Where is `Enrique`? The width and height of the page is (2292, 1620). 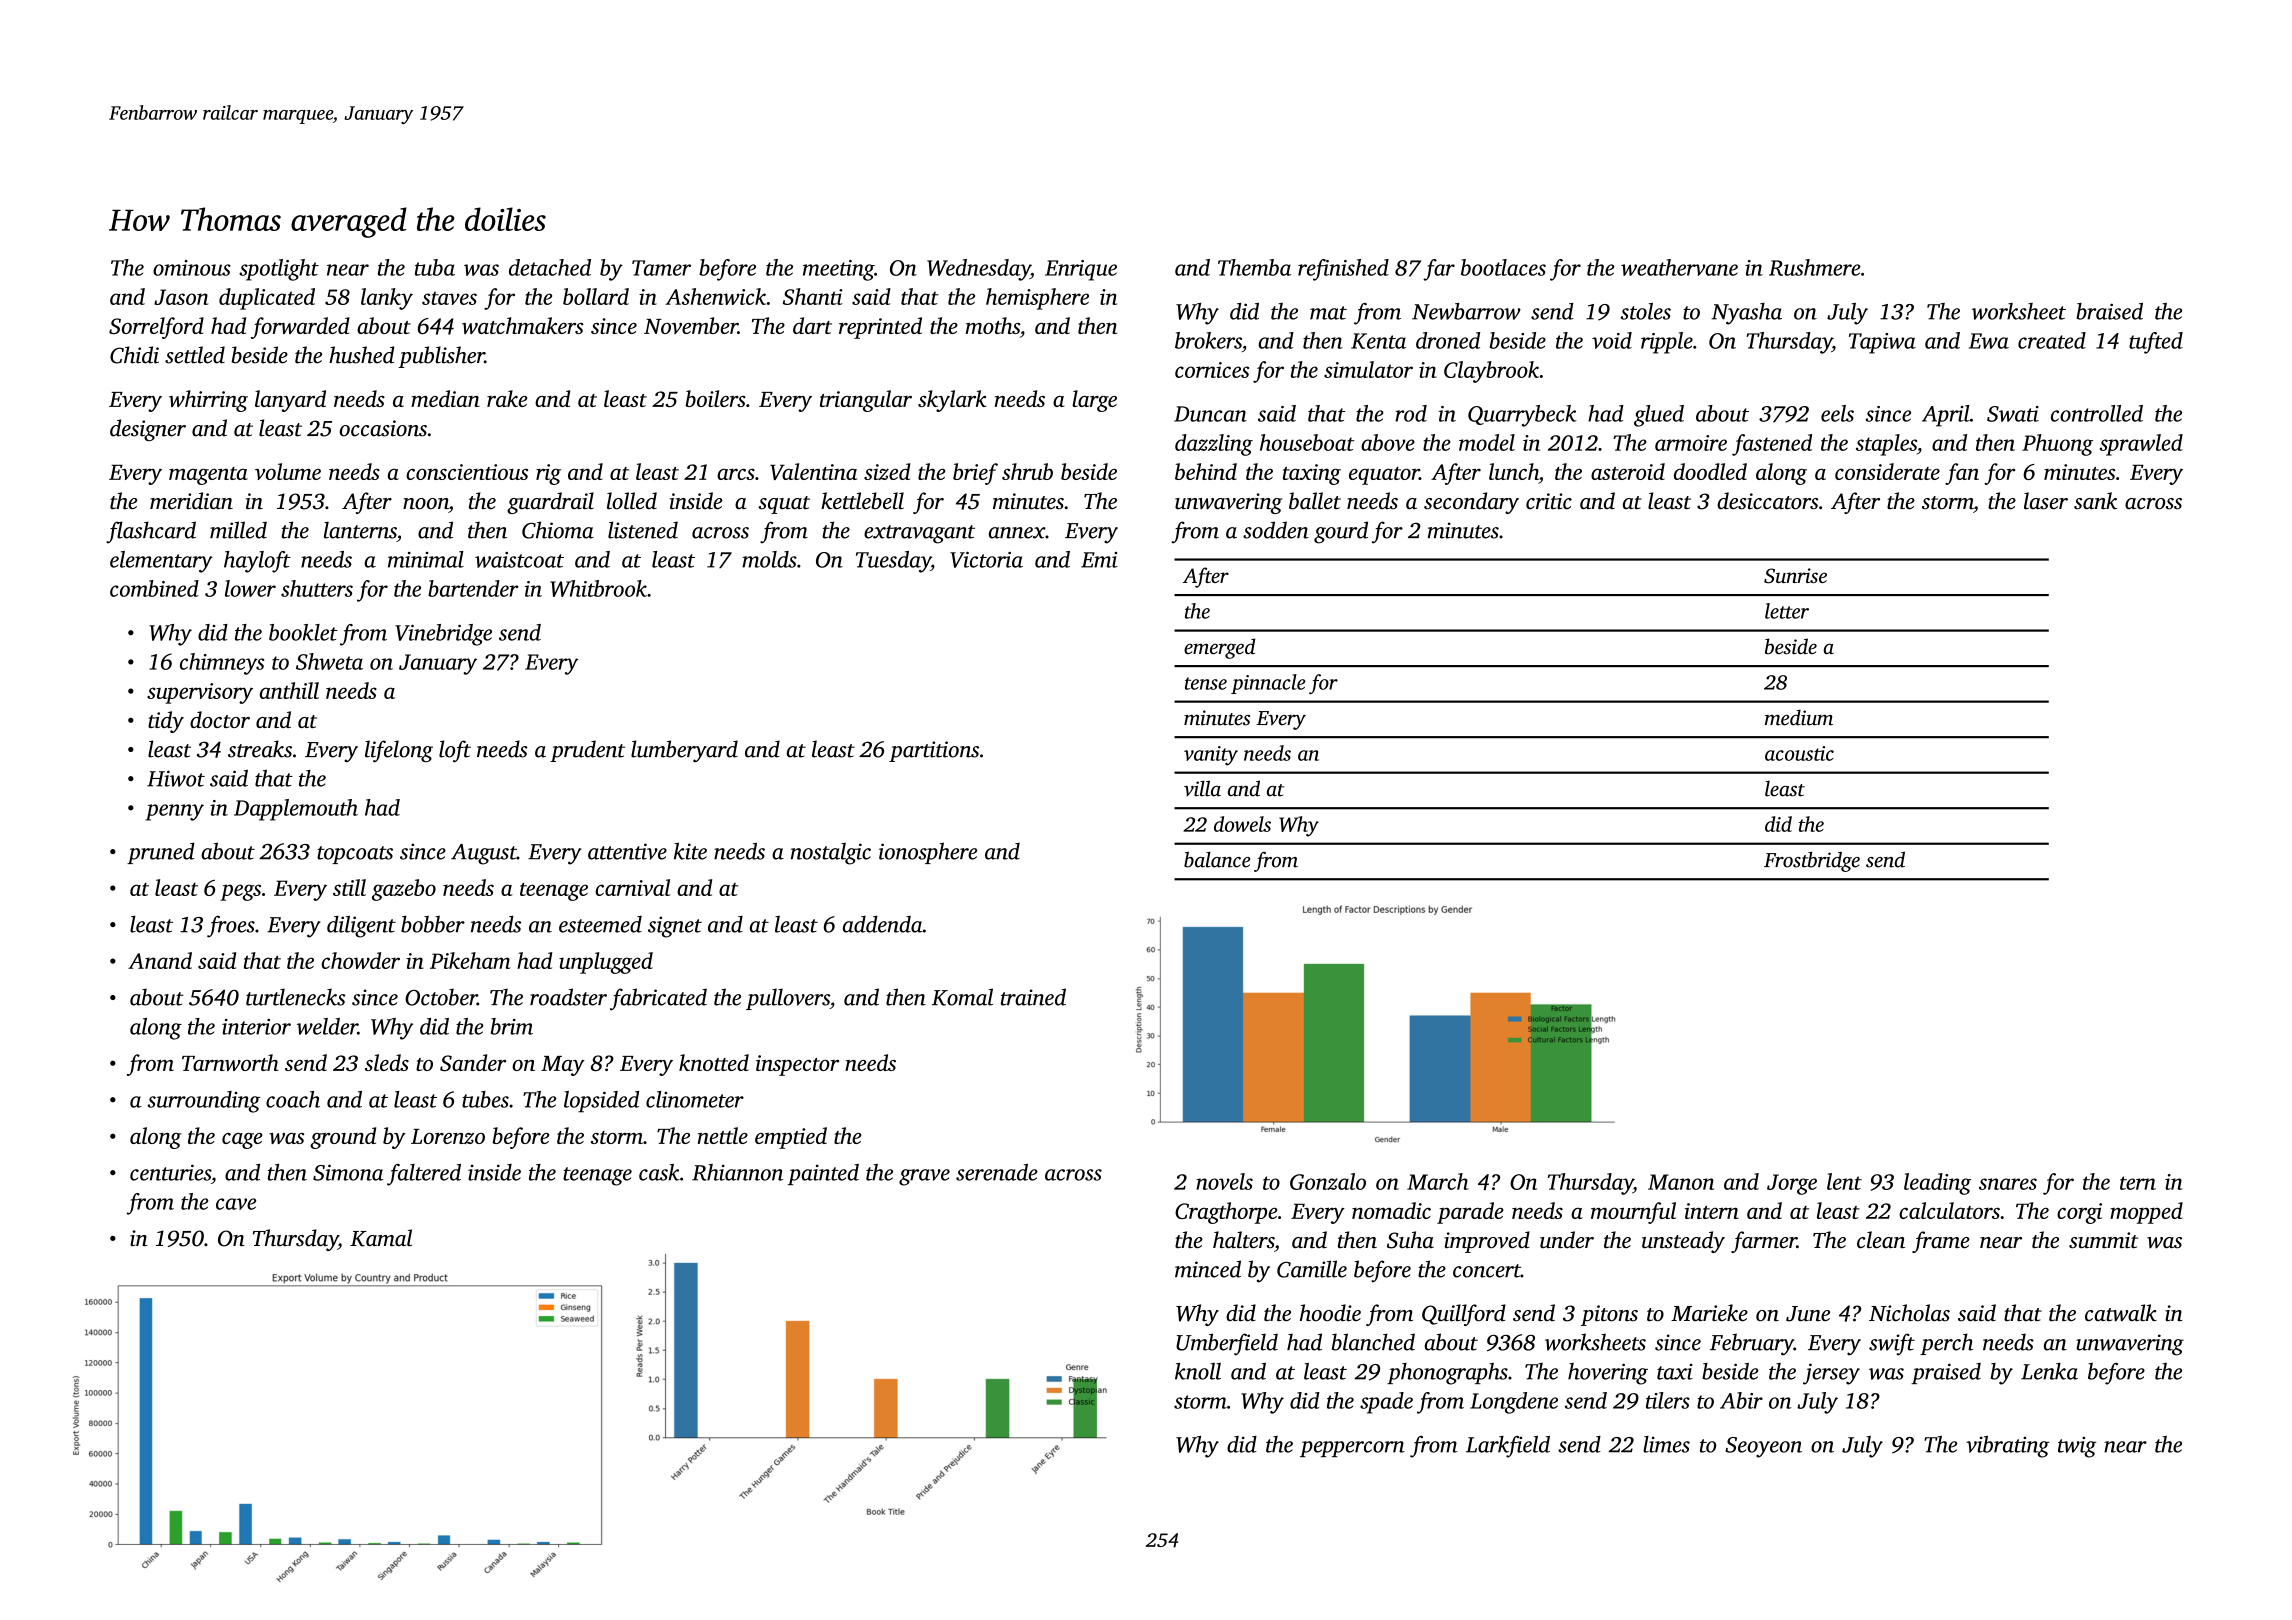
Enrique is located at coordinates (1081, 270).
